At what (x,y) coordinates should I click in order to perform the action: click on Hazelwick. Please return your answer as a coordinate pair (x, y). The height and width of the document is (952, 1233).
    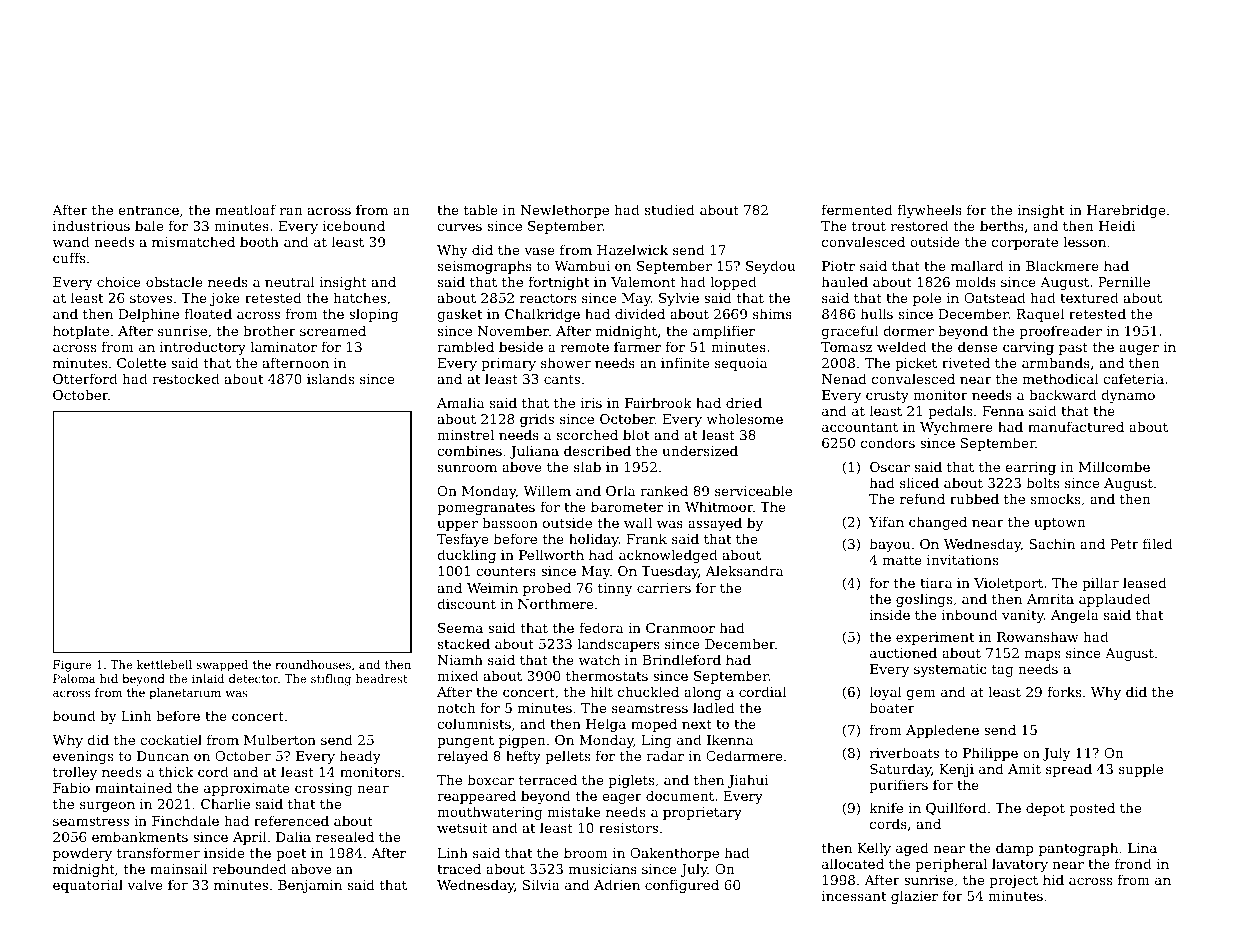
    Looking at the image, I should click on (632, 249).
